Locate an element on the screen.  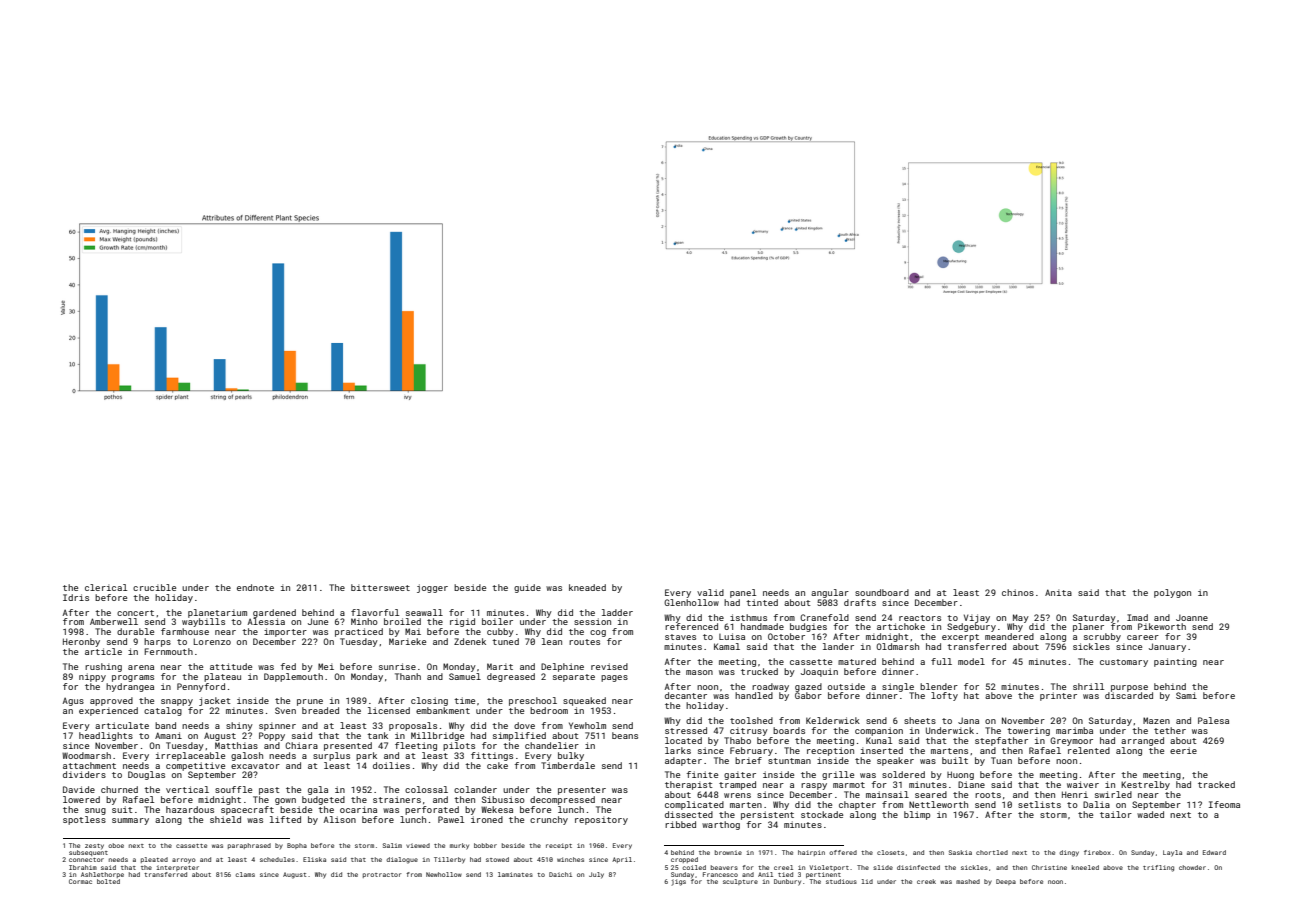
laminates is located at coordinates (515, 874).
